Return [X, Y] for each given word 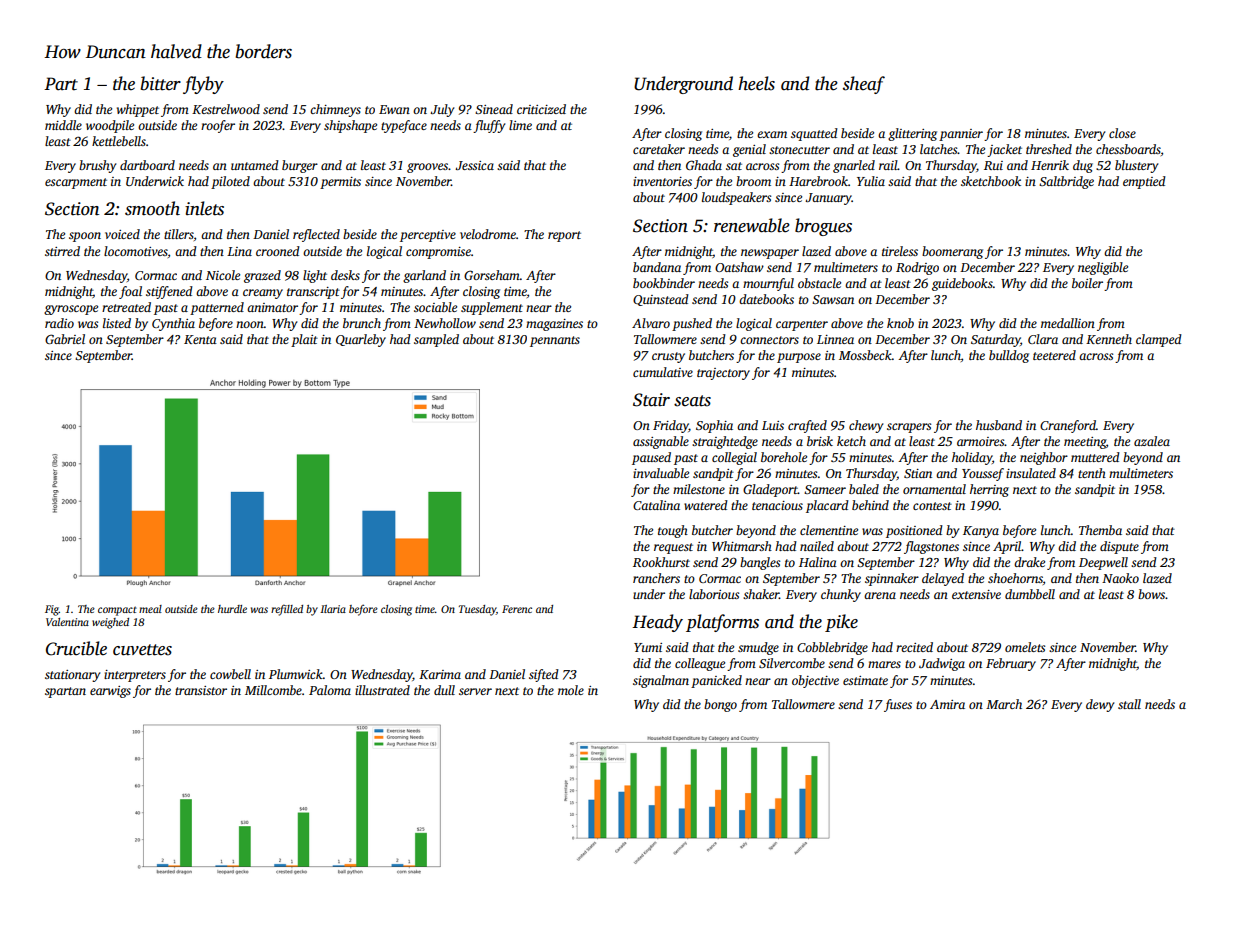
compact [117, 611]
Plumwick [296, 674]
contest [932, 506]
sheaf [864, 85]
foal [130, 292]
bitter [161, 83]
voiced [122, 234]
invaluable [661, 473]
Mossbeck [865, 355]
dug [1083, 166]
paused [651, 458]
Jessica [474, 165]
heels [756, 83]
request [673, 548]
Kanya [981, 532]
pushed [692, 324]
